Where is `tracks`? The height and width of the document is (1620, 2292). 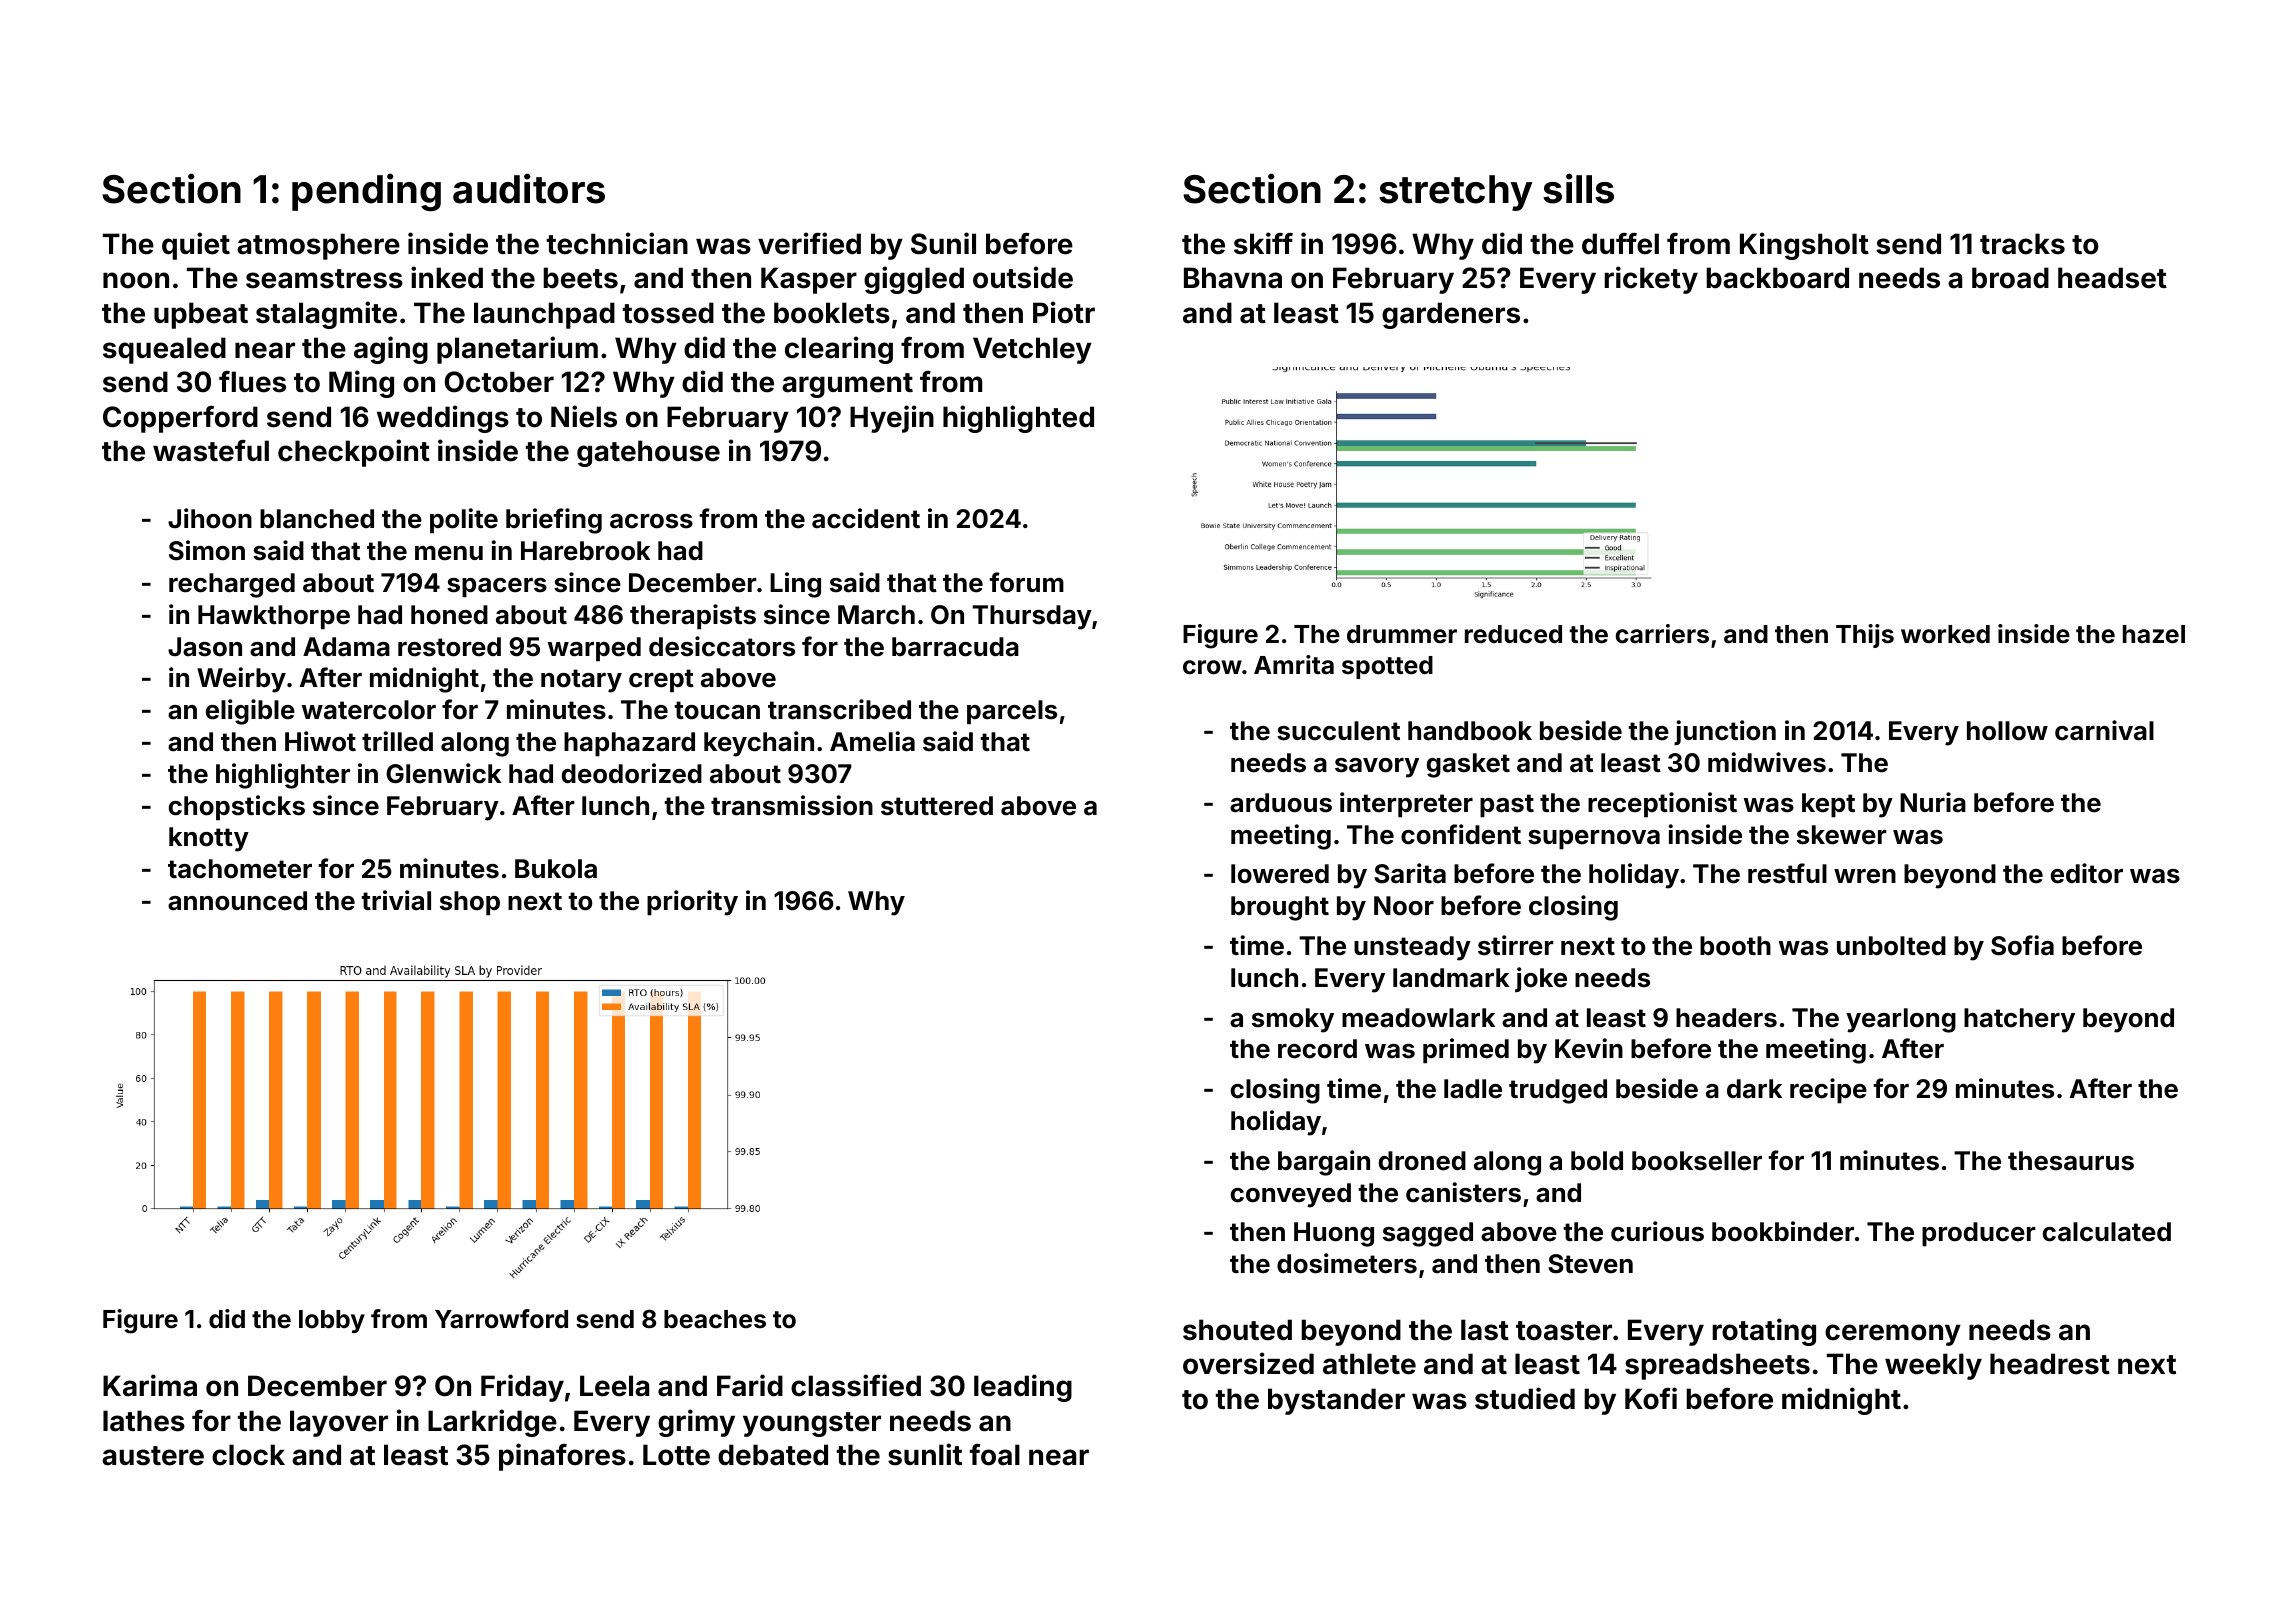 tracks is located at coordinates (2022, 244).
